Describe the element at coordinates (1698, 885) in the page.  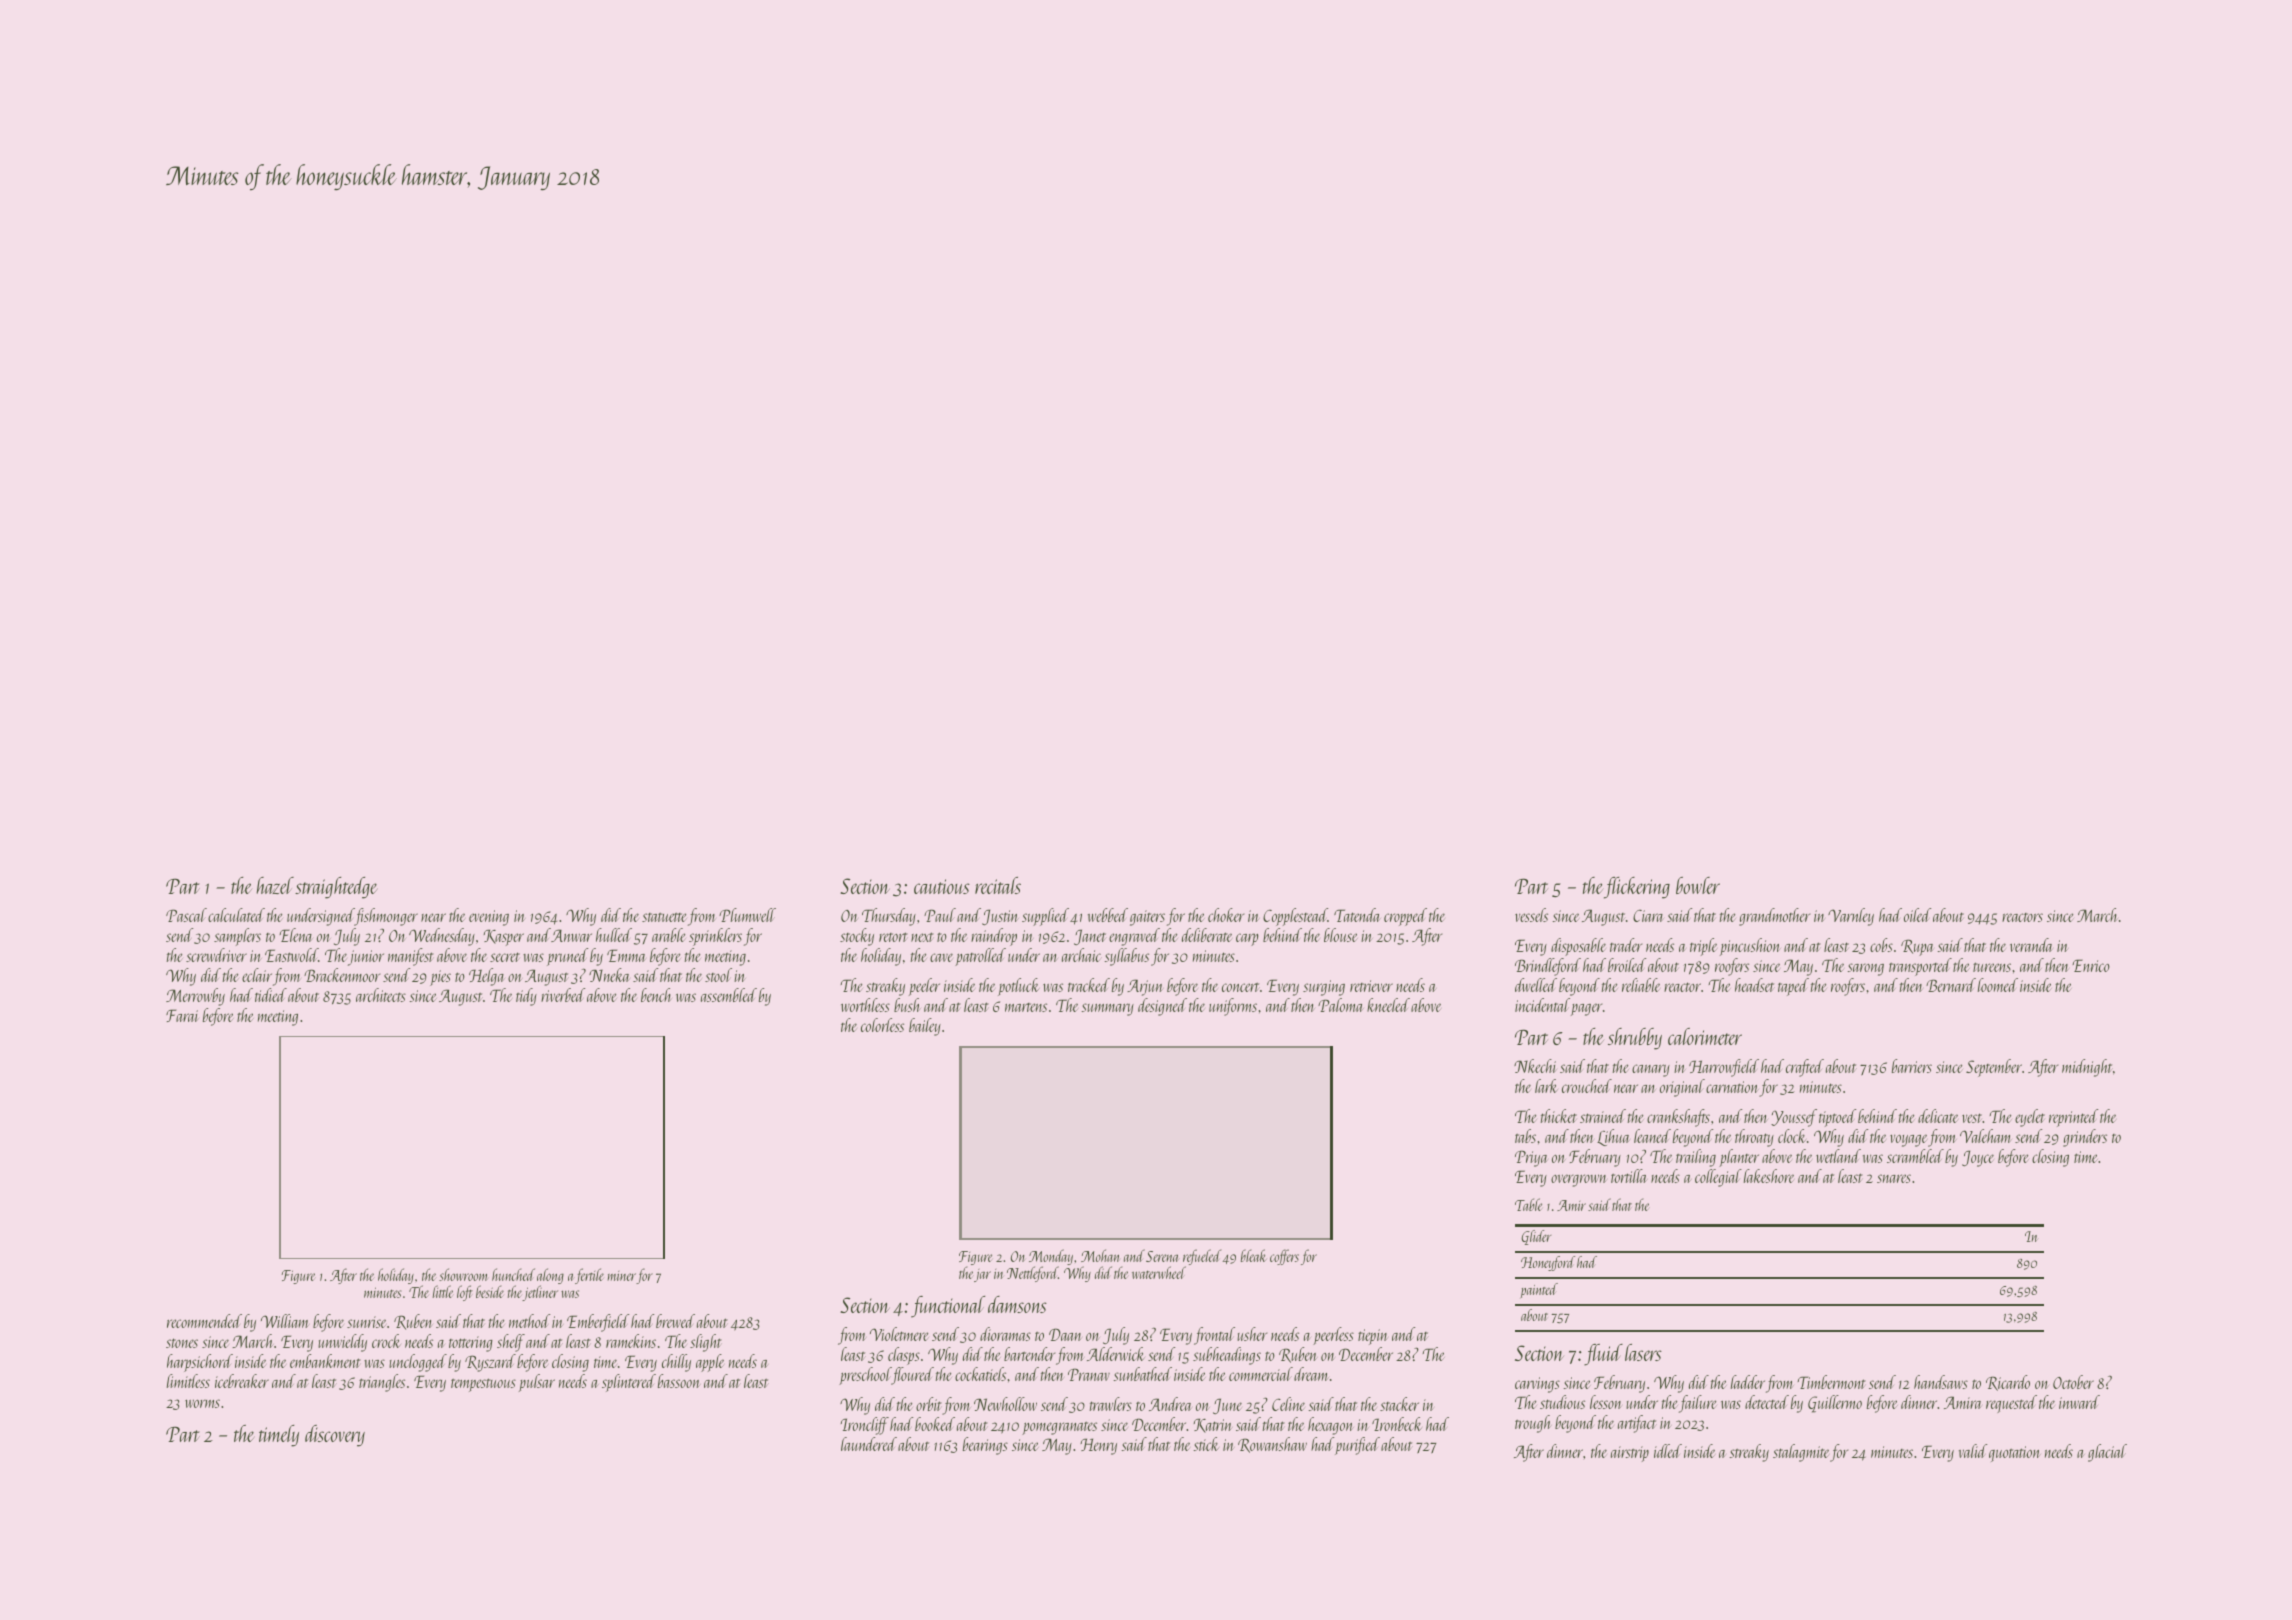
I see `bowler` at that location.
